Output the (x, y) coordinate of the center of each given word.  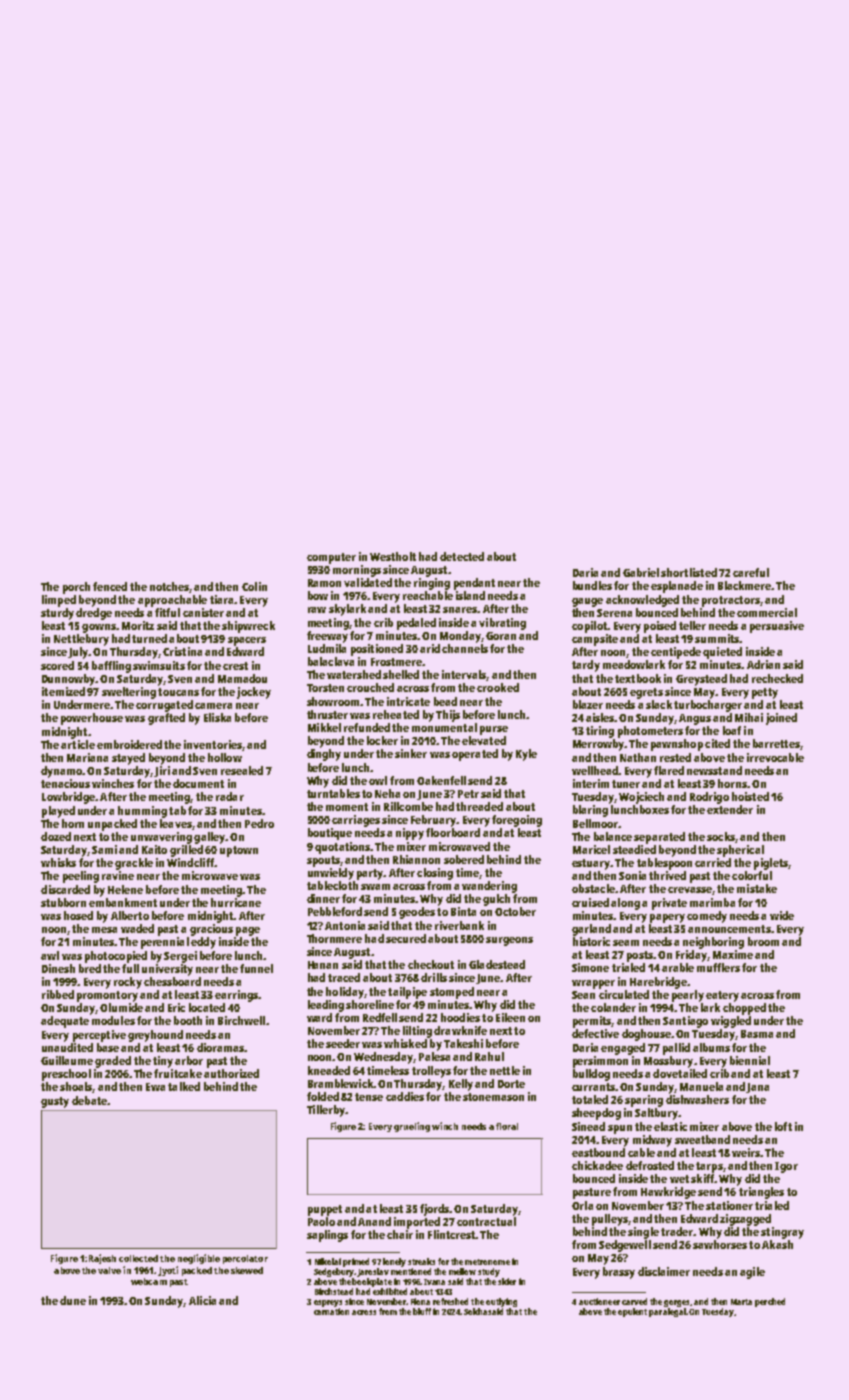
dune (73, 1300)
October (515, 911)
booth (188, 1020)
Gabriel (641, 572)
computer (331, 558)
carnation (331, 1311)
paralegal (667, 1312)
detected (462, 556)
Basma (757, 1034)
